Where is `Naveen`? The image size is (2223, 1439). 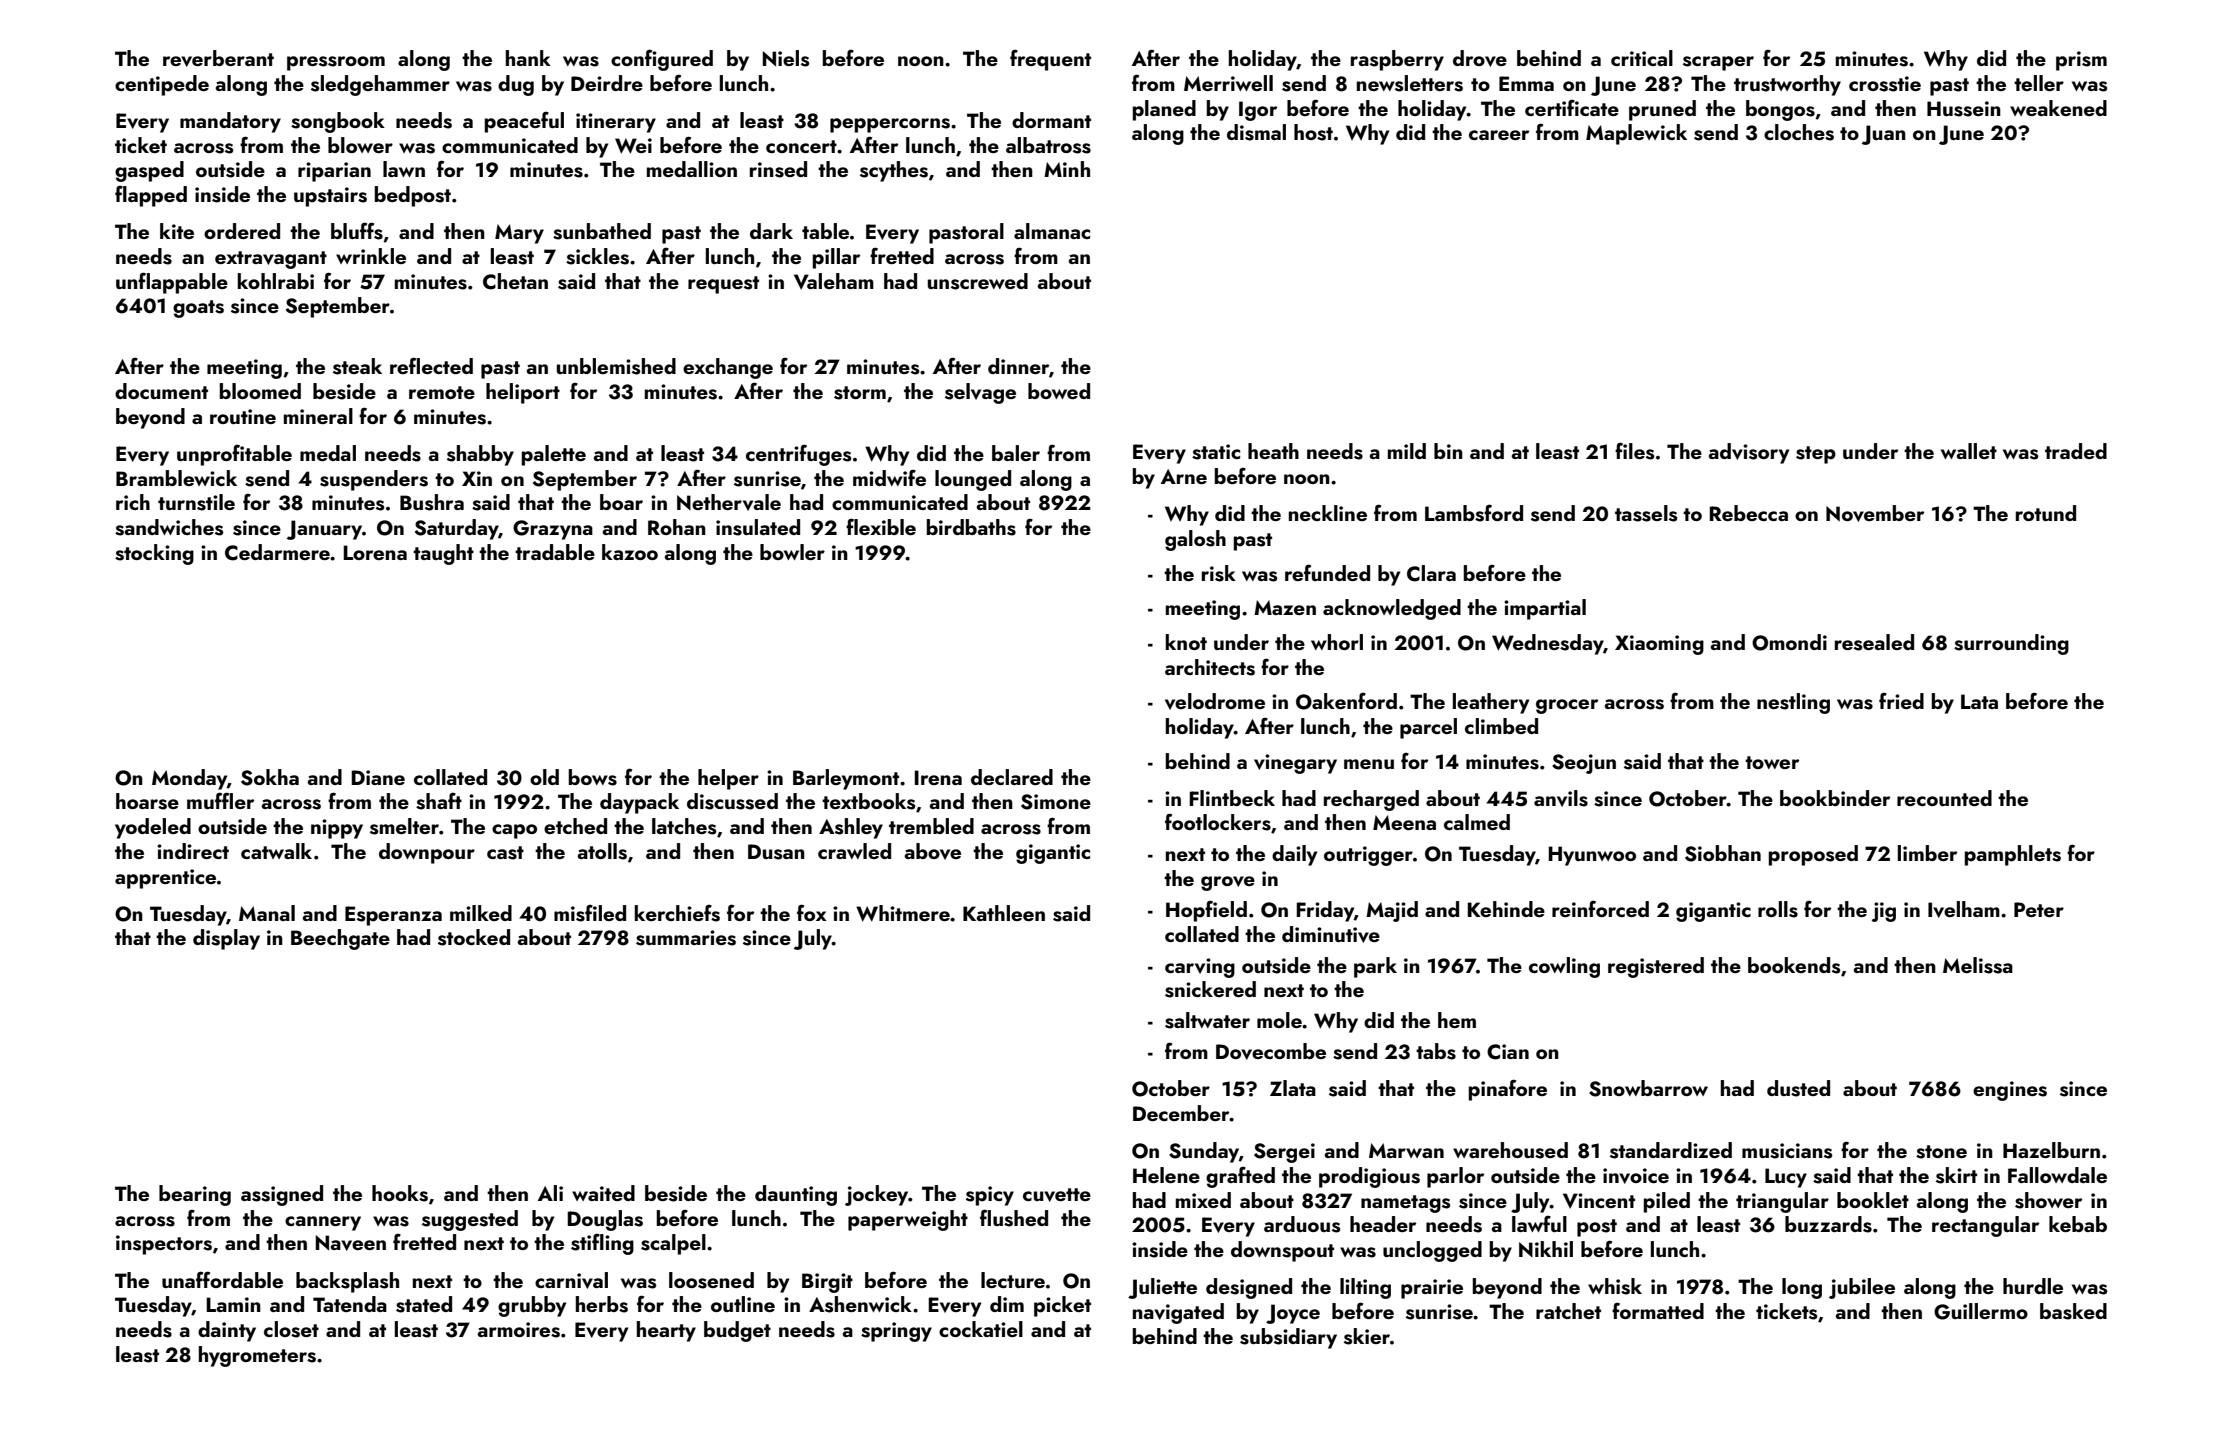 Naveen is located at coordinates (350, 1243).
